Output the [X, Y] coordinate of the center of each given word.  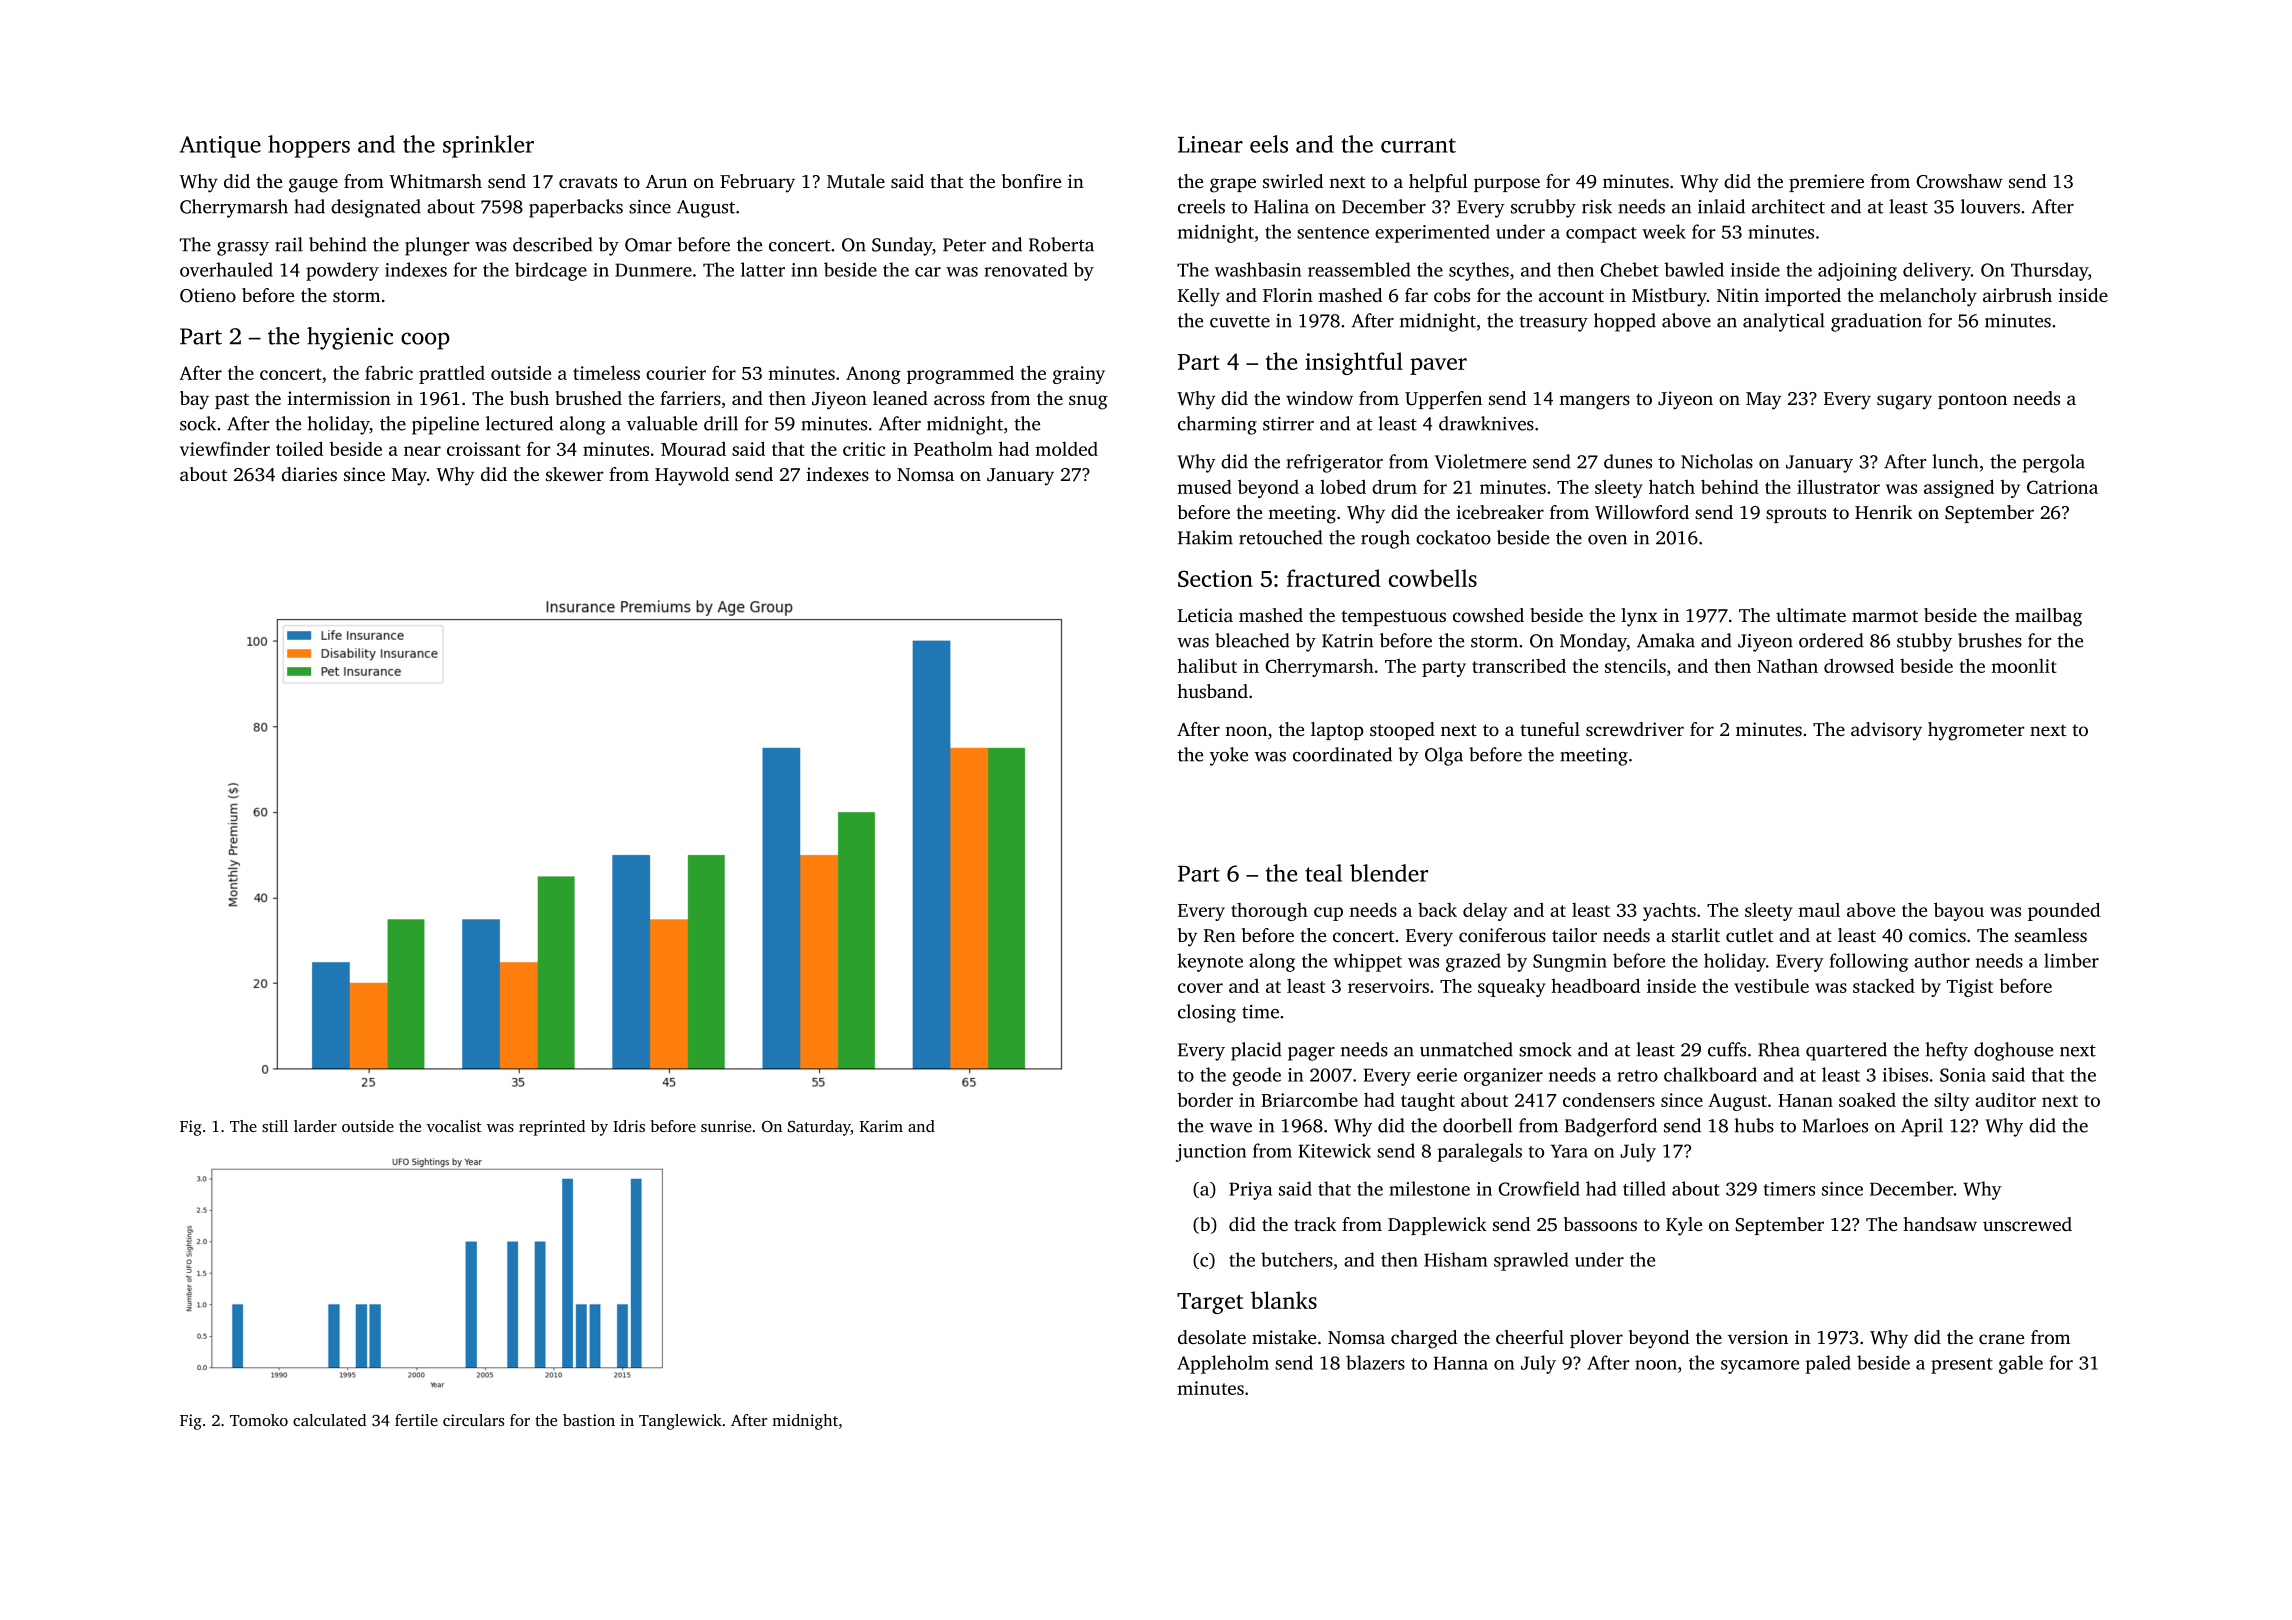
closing [1207, 1013]
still [275, 1126]
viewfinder [225, 448]
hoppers [309, 146]
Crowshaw [1960, 181]
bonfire [1031, 181]
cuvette [1240, 322]
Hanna [1461, 1363]
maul [1819, 910]
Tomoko [259, 1420]
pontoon [1972, 401]
